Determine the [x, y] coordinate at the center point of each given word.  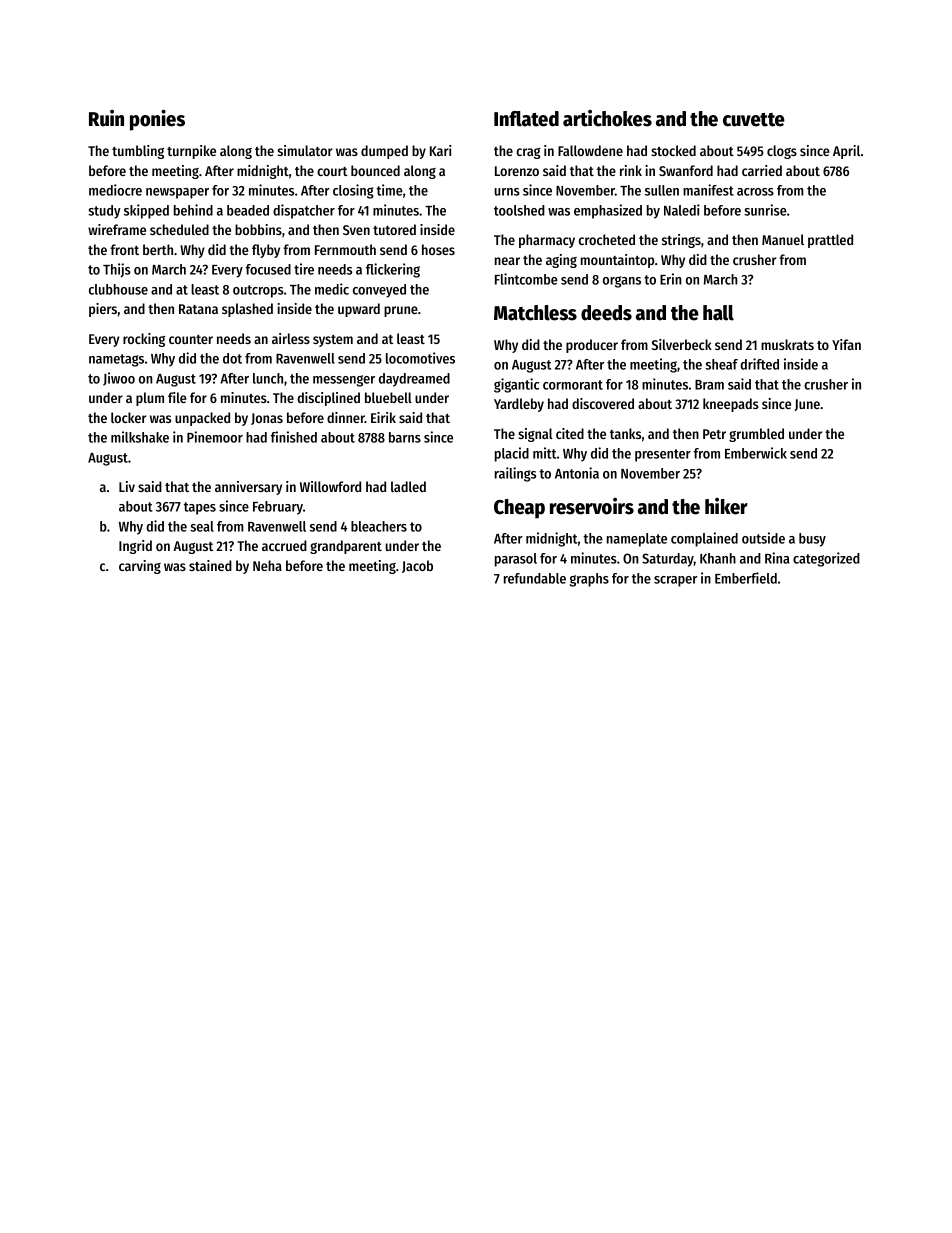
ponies [157, 120]
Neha [267, 565]
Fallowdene [590, 150]
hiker [726, 506]
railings [515, 474]
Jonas [267, 419]
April [846, 152]
